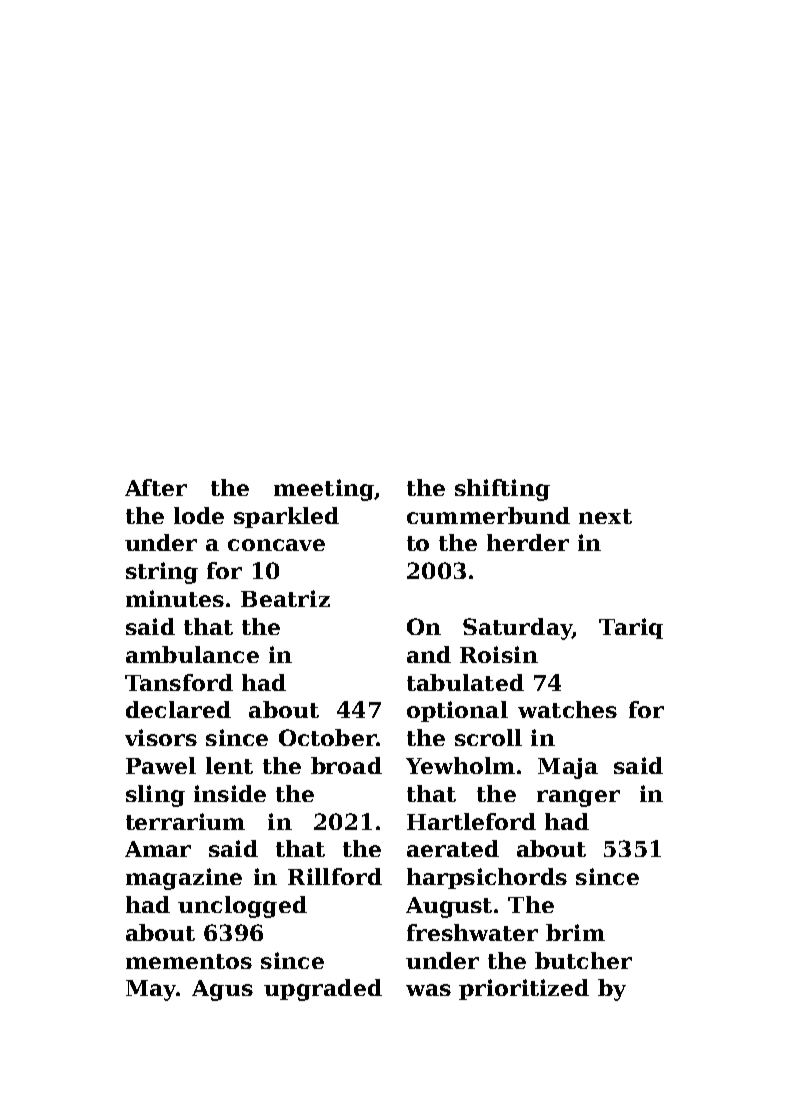 The width and height of the screenshot is (788, 1118). Describe the element at coordinates (429, 654) in the screenshot. I see `and` at that location.
